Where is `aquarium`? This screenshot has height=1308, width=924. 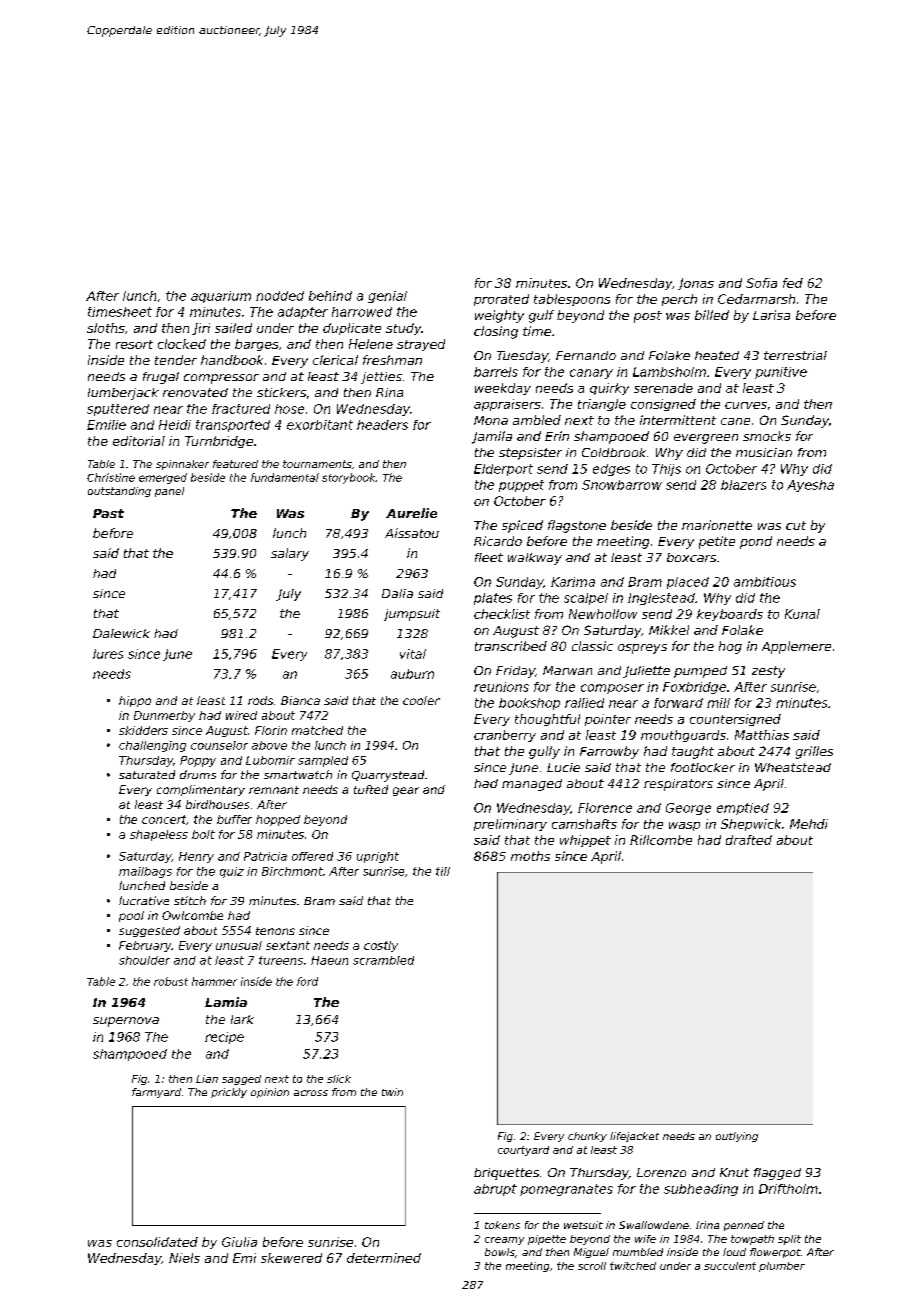 aquarium is located at coordinates (221, 297).
